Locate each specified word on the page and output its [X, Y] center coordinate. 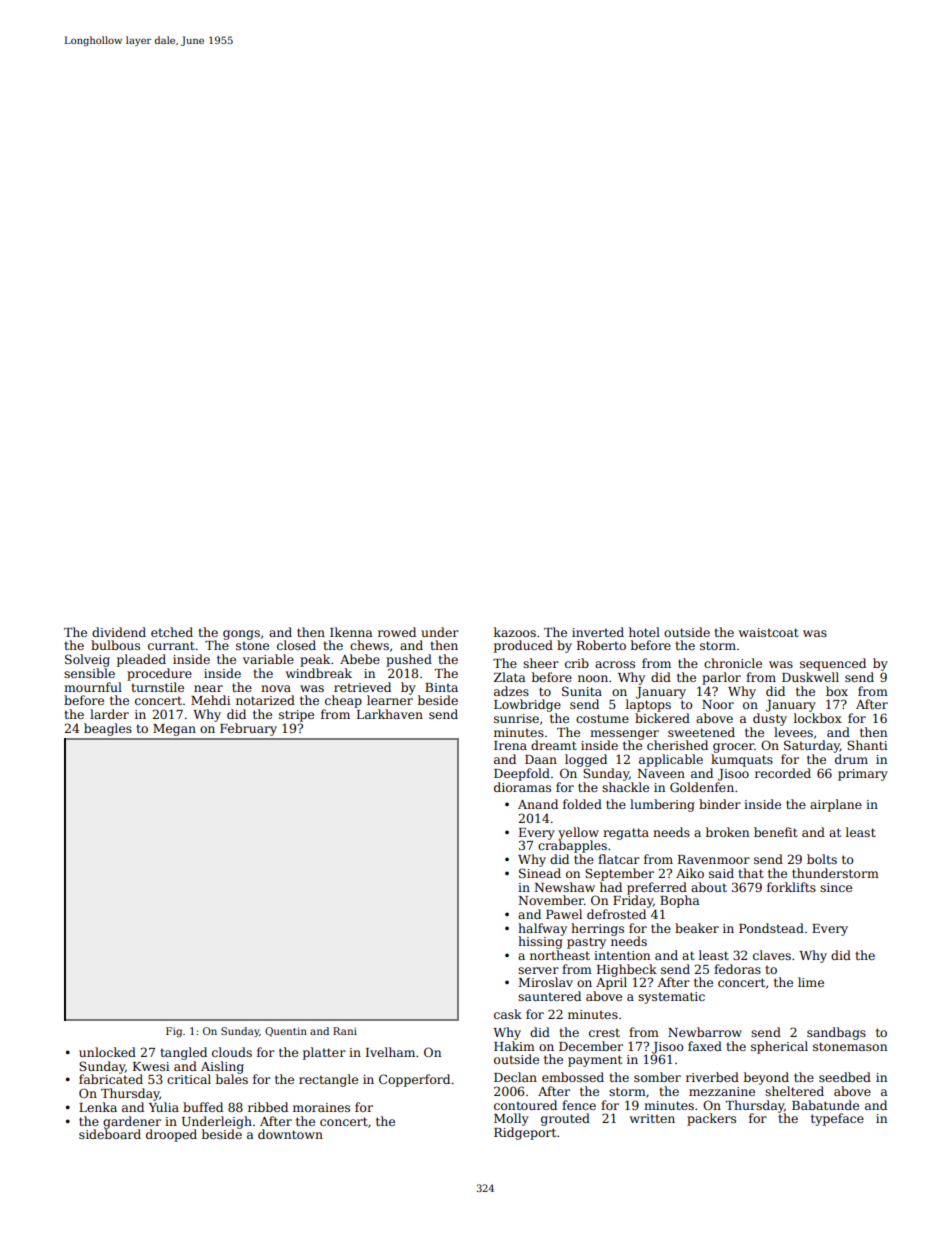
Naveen [661, 773]
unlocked [107, 1052]
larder [109, 714]
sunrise [516, 718]
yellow [578, 833]
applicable [671, 760]
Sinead [540, 873]
